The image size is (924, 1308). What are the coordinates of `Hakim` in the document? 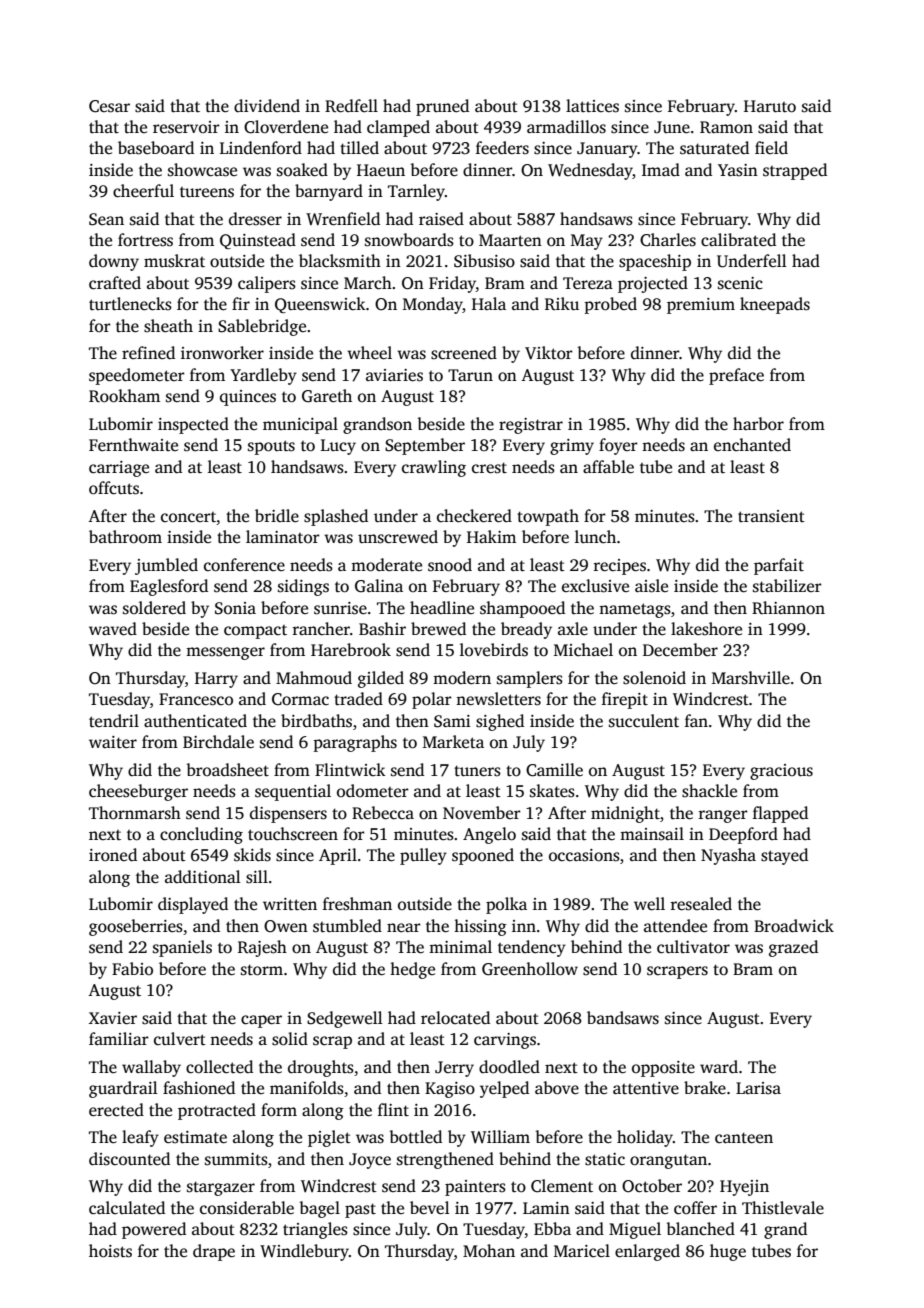 It's located at (491, 536).
